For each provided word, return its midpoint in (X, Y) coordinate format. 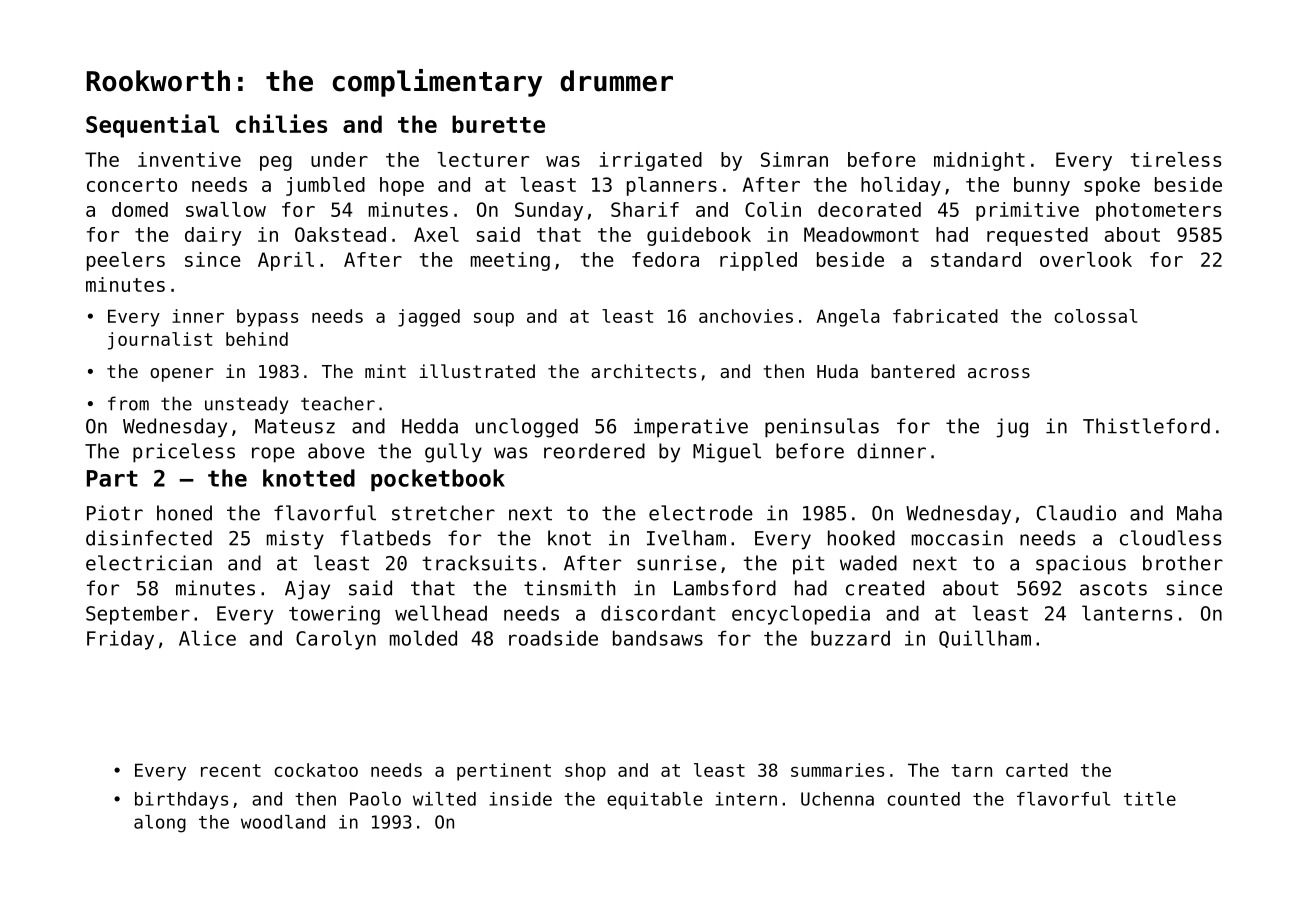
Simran (794, 159)
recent (231, 770)
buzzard (850, 638)
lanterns (1127, 613)
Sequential (152, 126)
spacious (1081, 565)
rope (273, 455)
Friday (120, 640)
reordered (594, 451)
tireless (1176, 159)
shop (585, 772)
